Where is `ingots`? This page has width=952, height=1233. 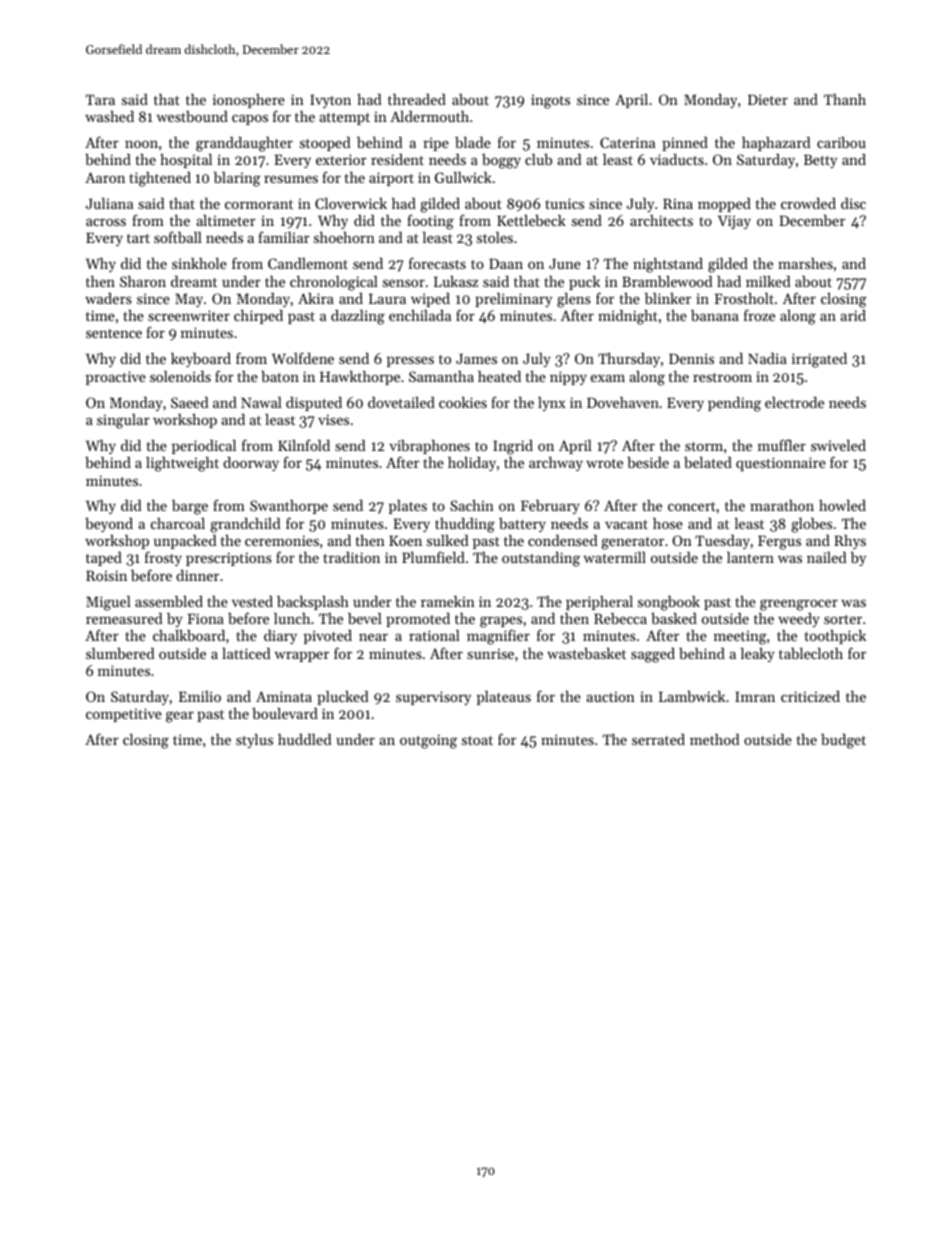
ingots is located at coordinates (550, 101).
